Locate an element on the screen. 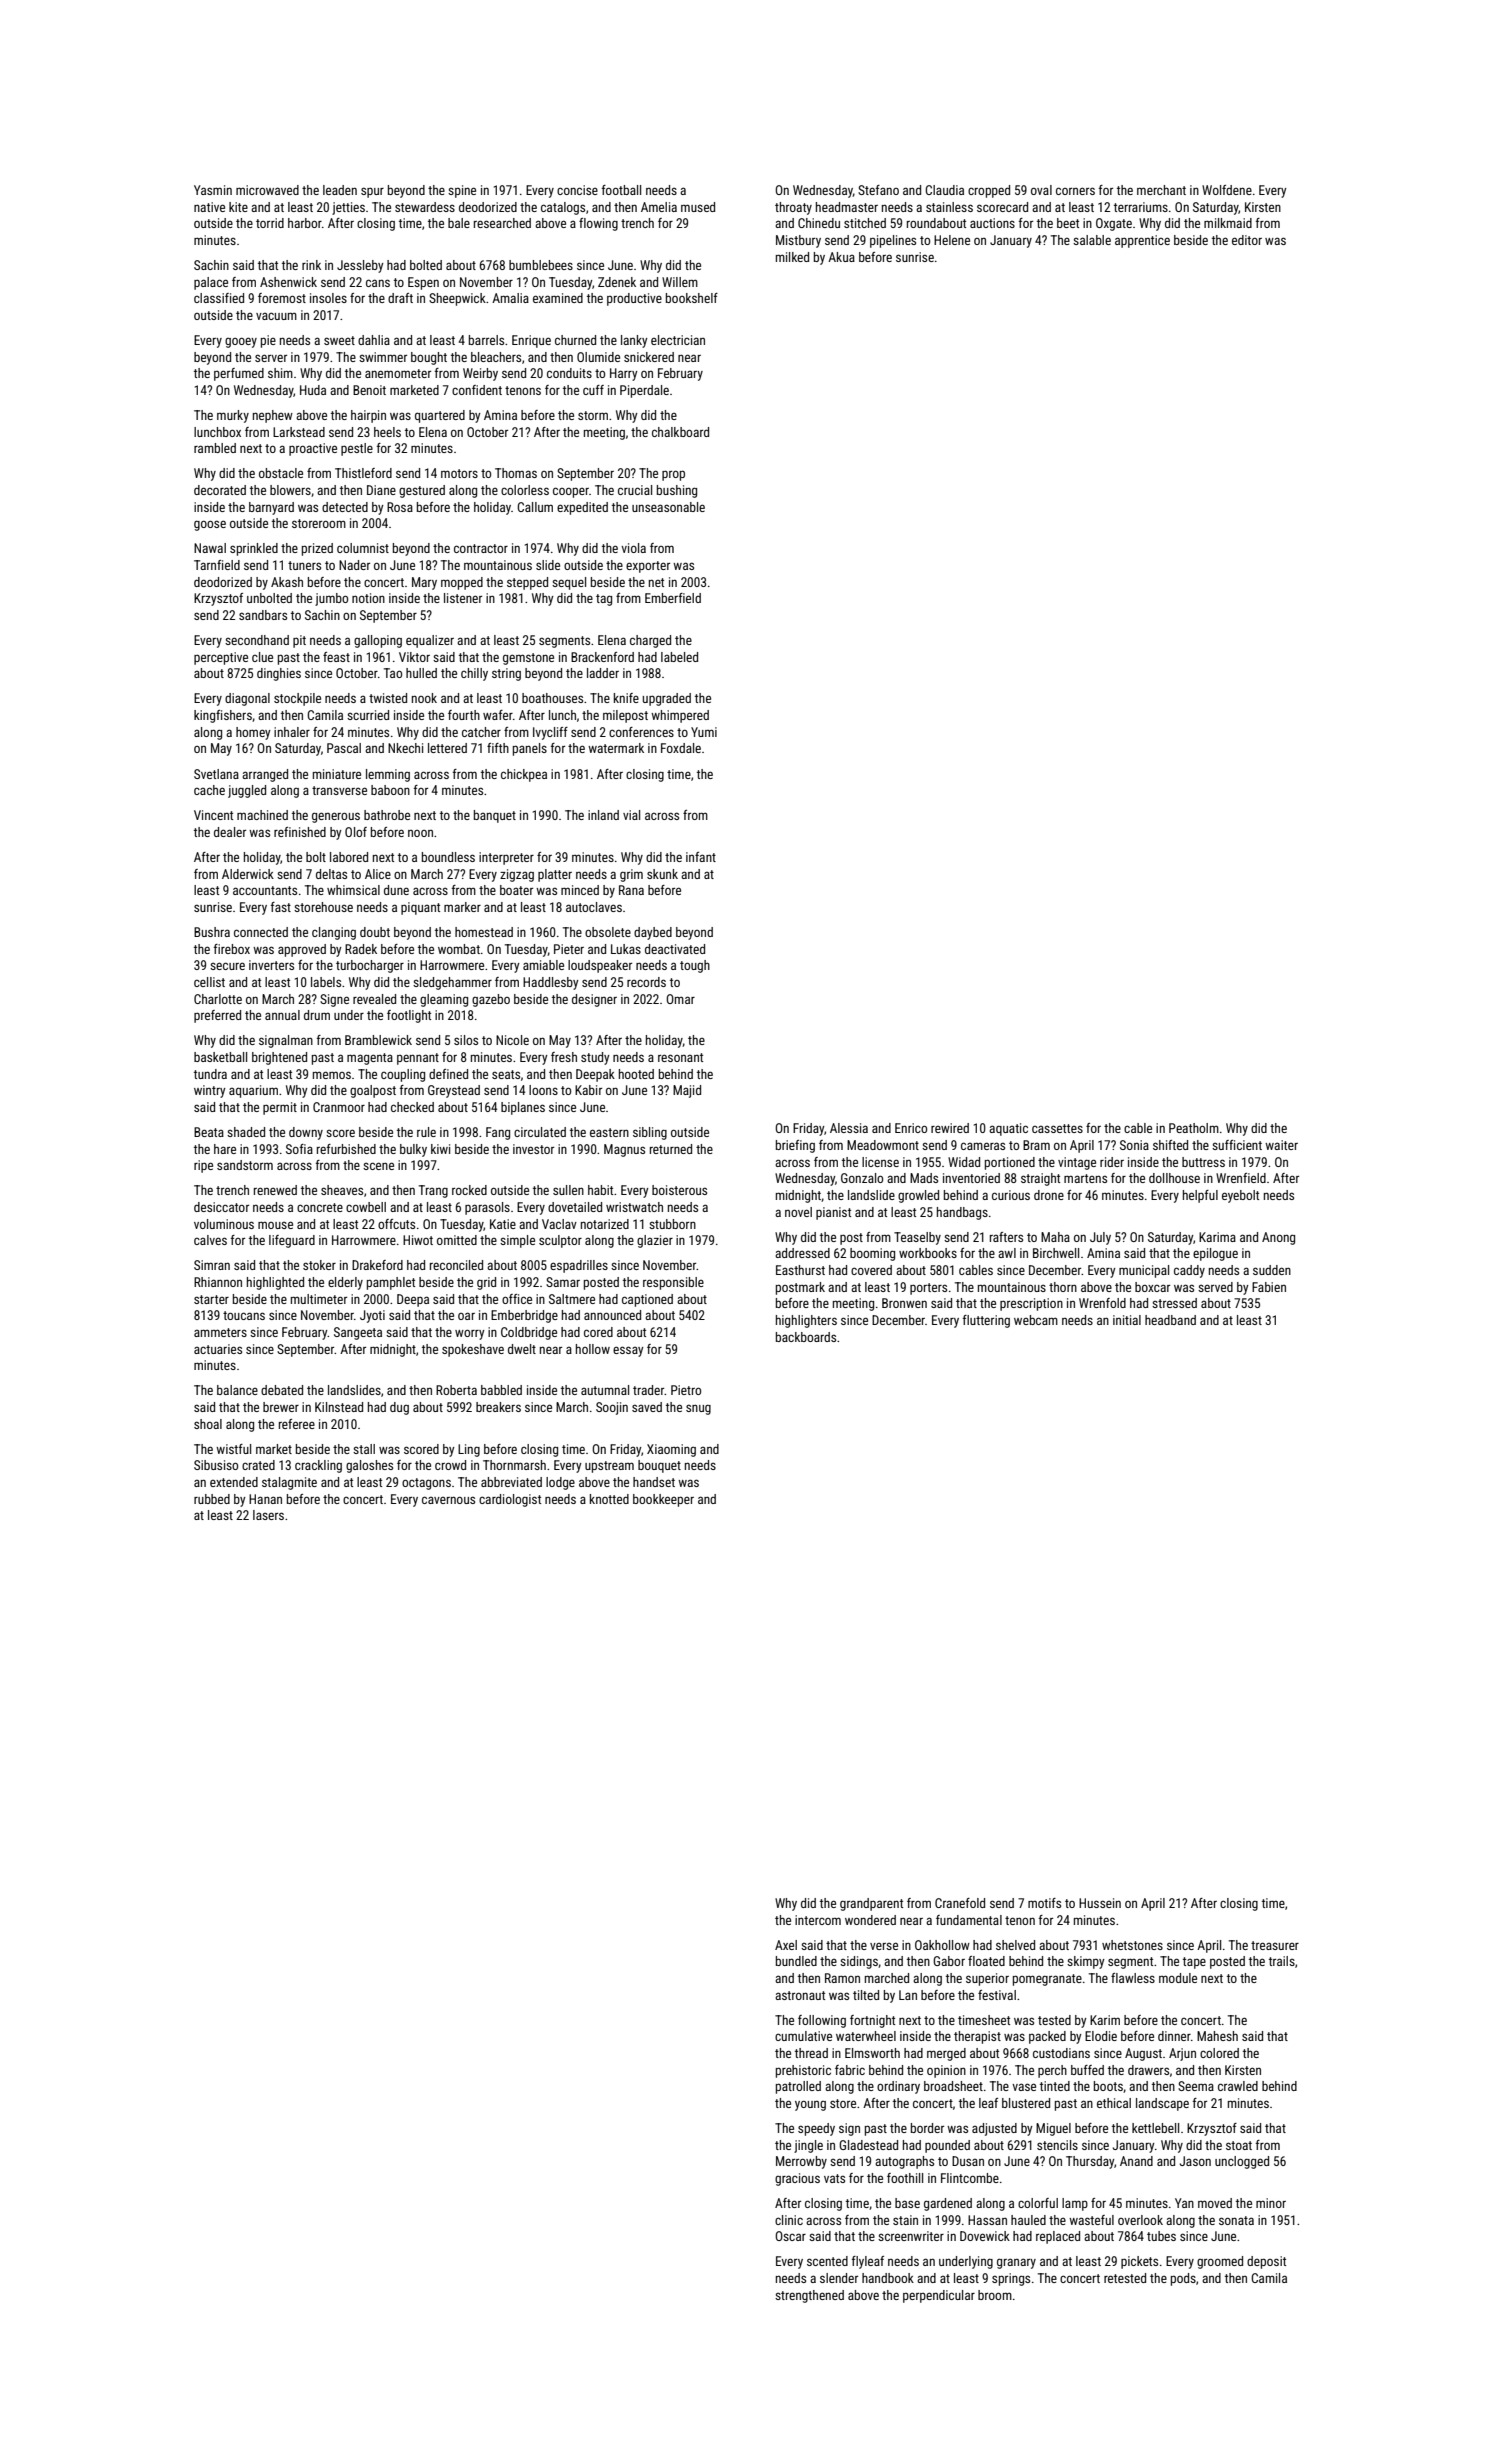  microwaved is located at coordinates (267, 190).
